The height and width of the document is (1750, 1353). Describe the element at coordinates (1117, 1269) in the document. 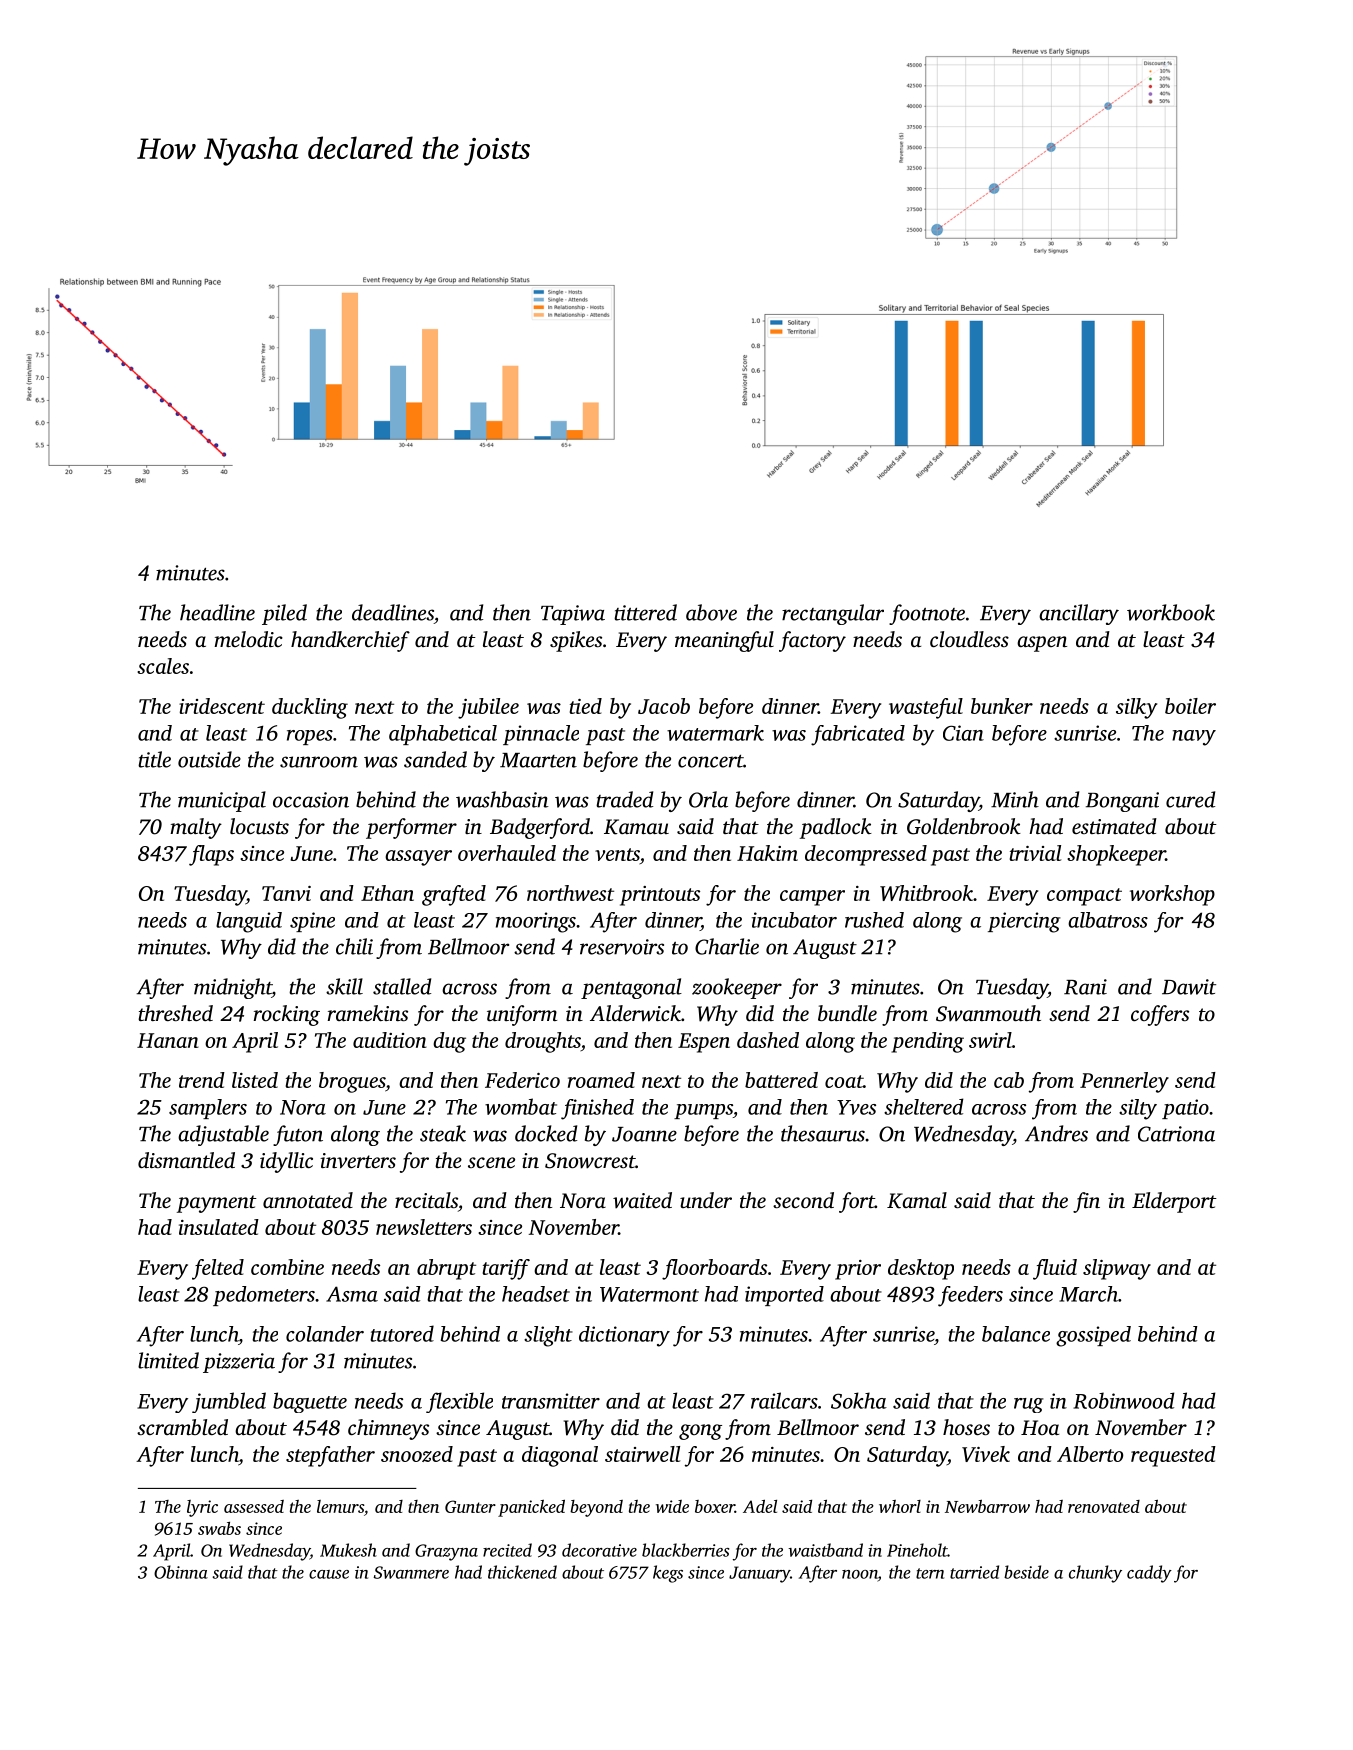

I see `slipway` at that location.
